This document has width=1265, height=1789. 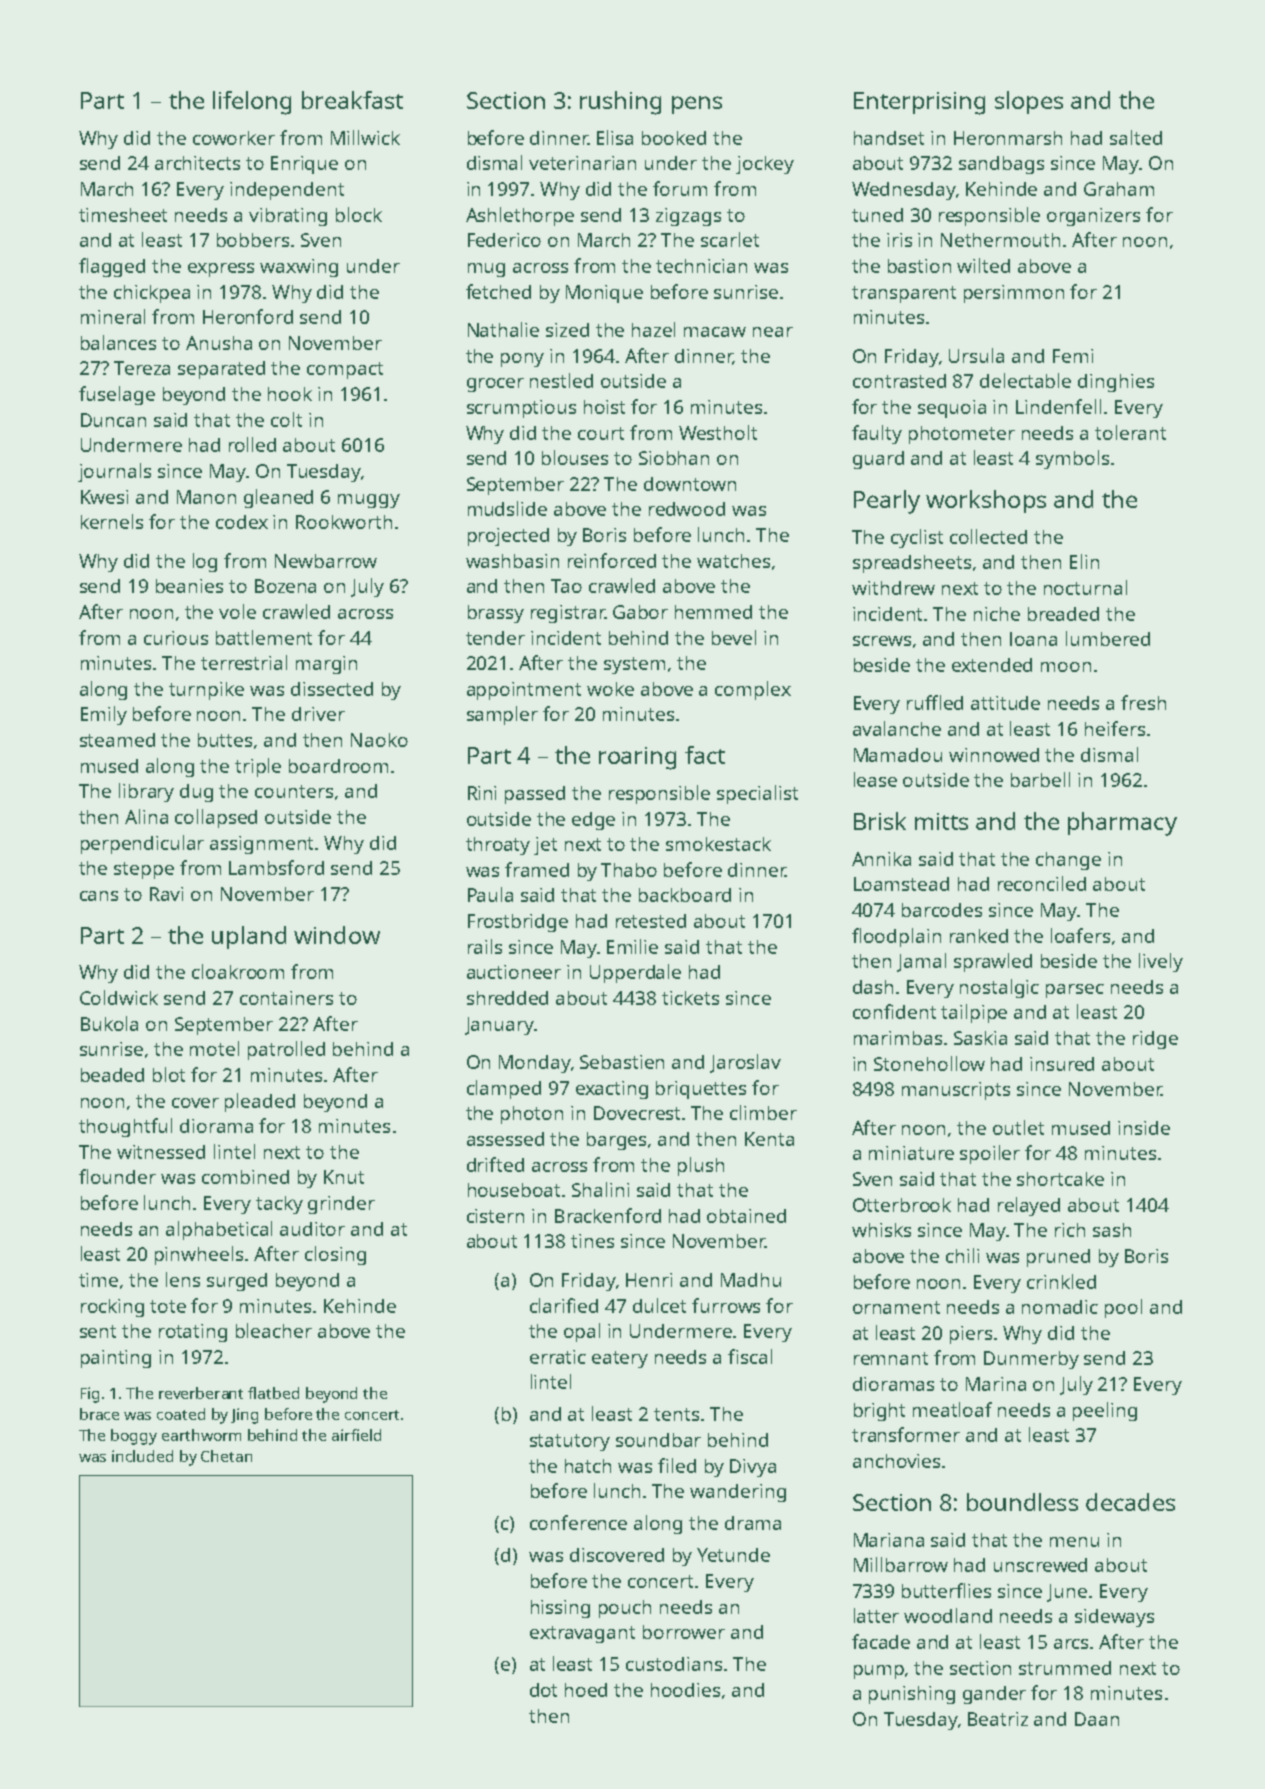 What do you see at coordinates (114, 472) in the document?
I see `journals` at bounding box center [114, 472].
